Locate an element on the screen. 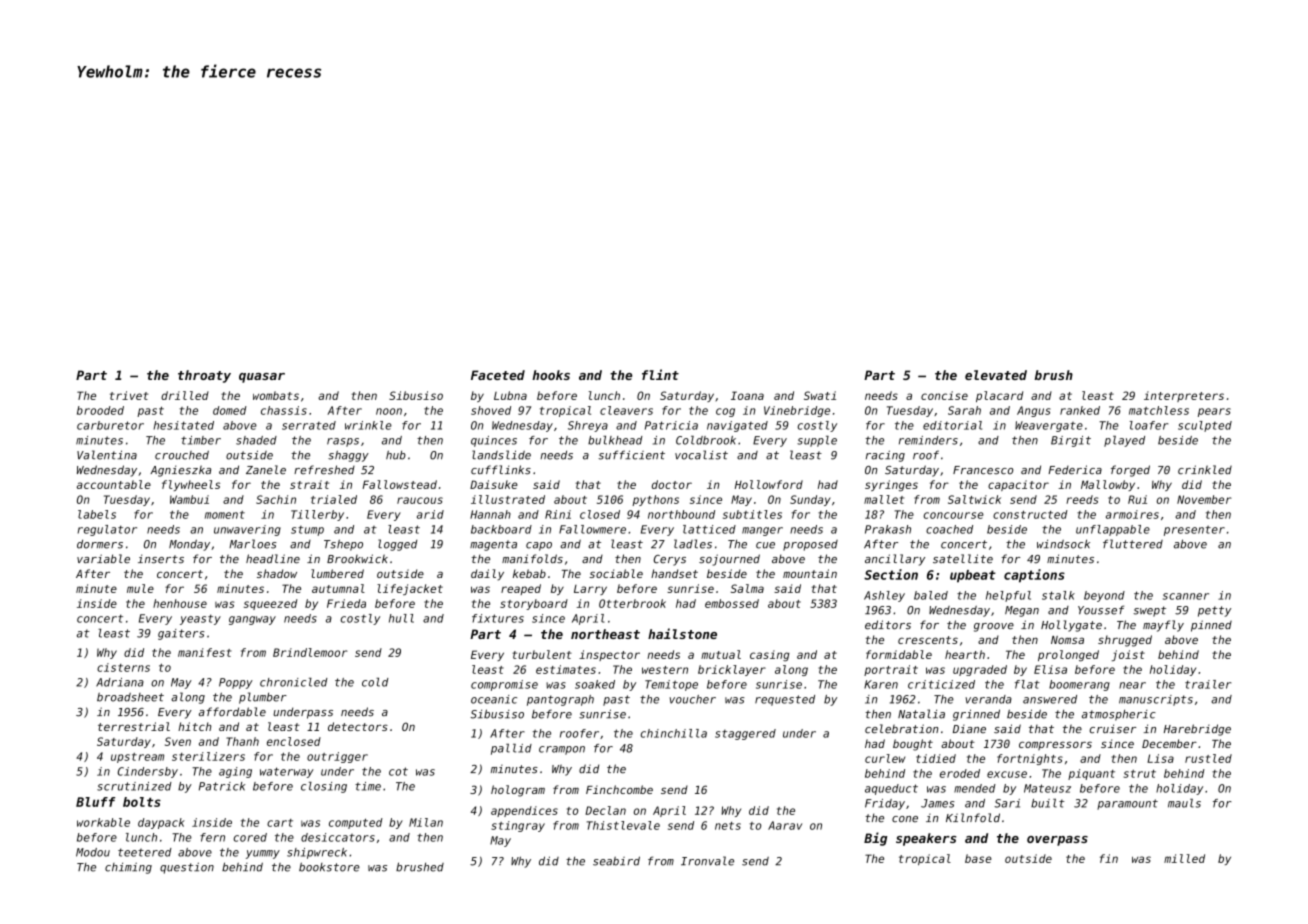  Otterbrook is located at coordinates (632, 603).
